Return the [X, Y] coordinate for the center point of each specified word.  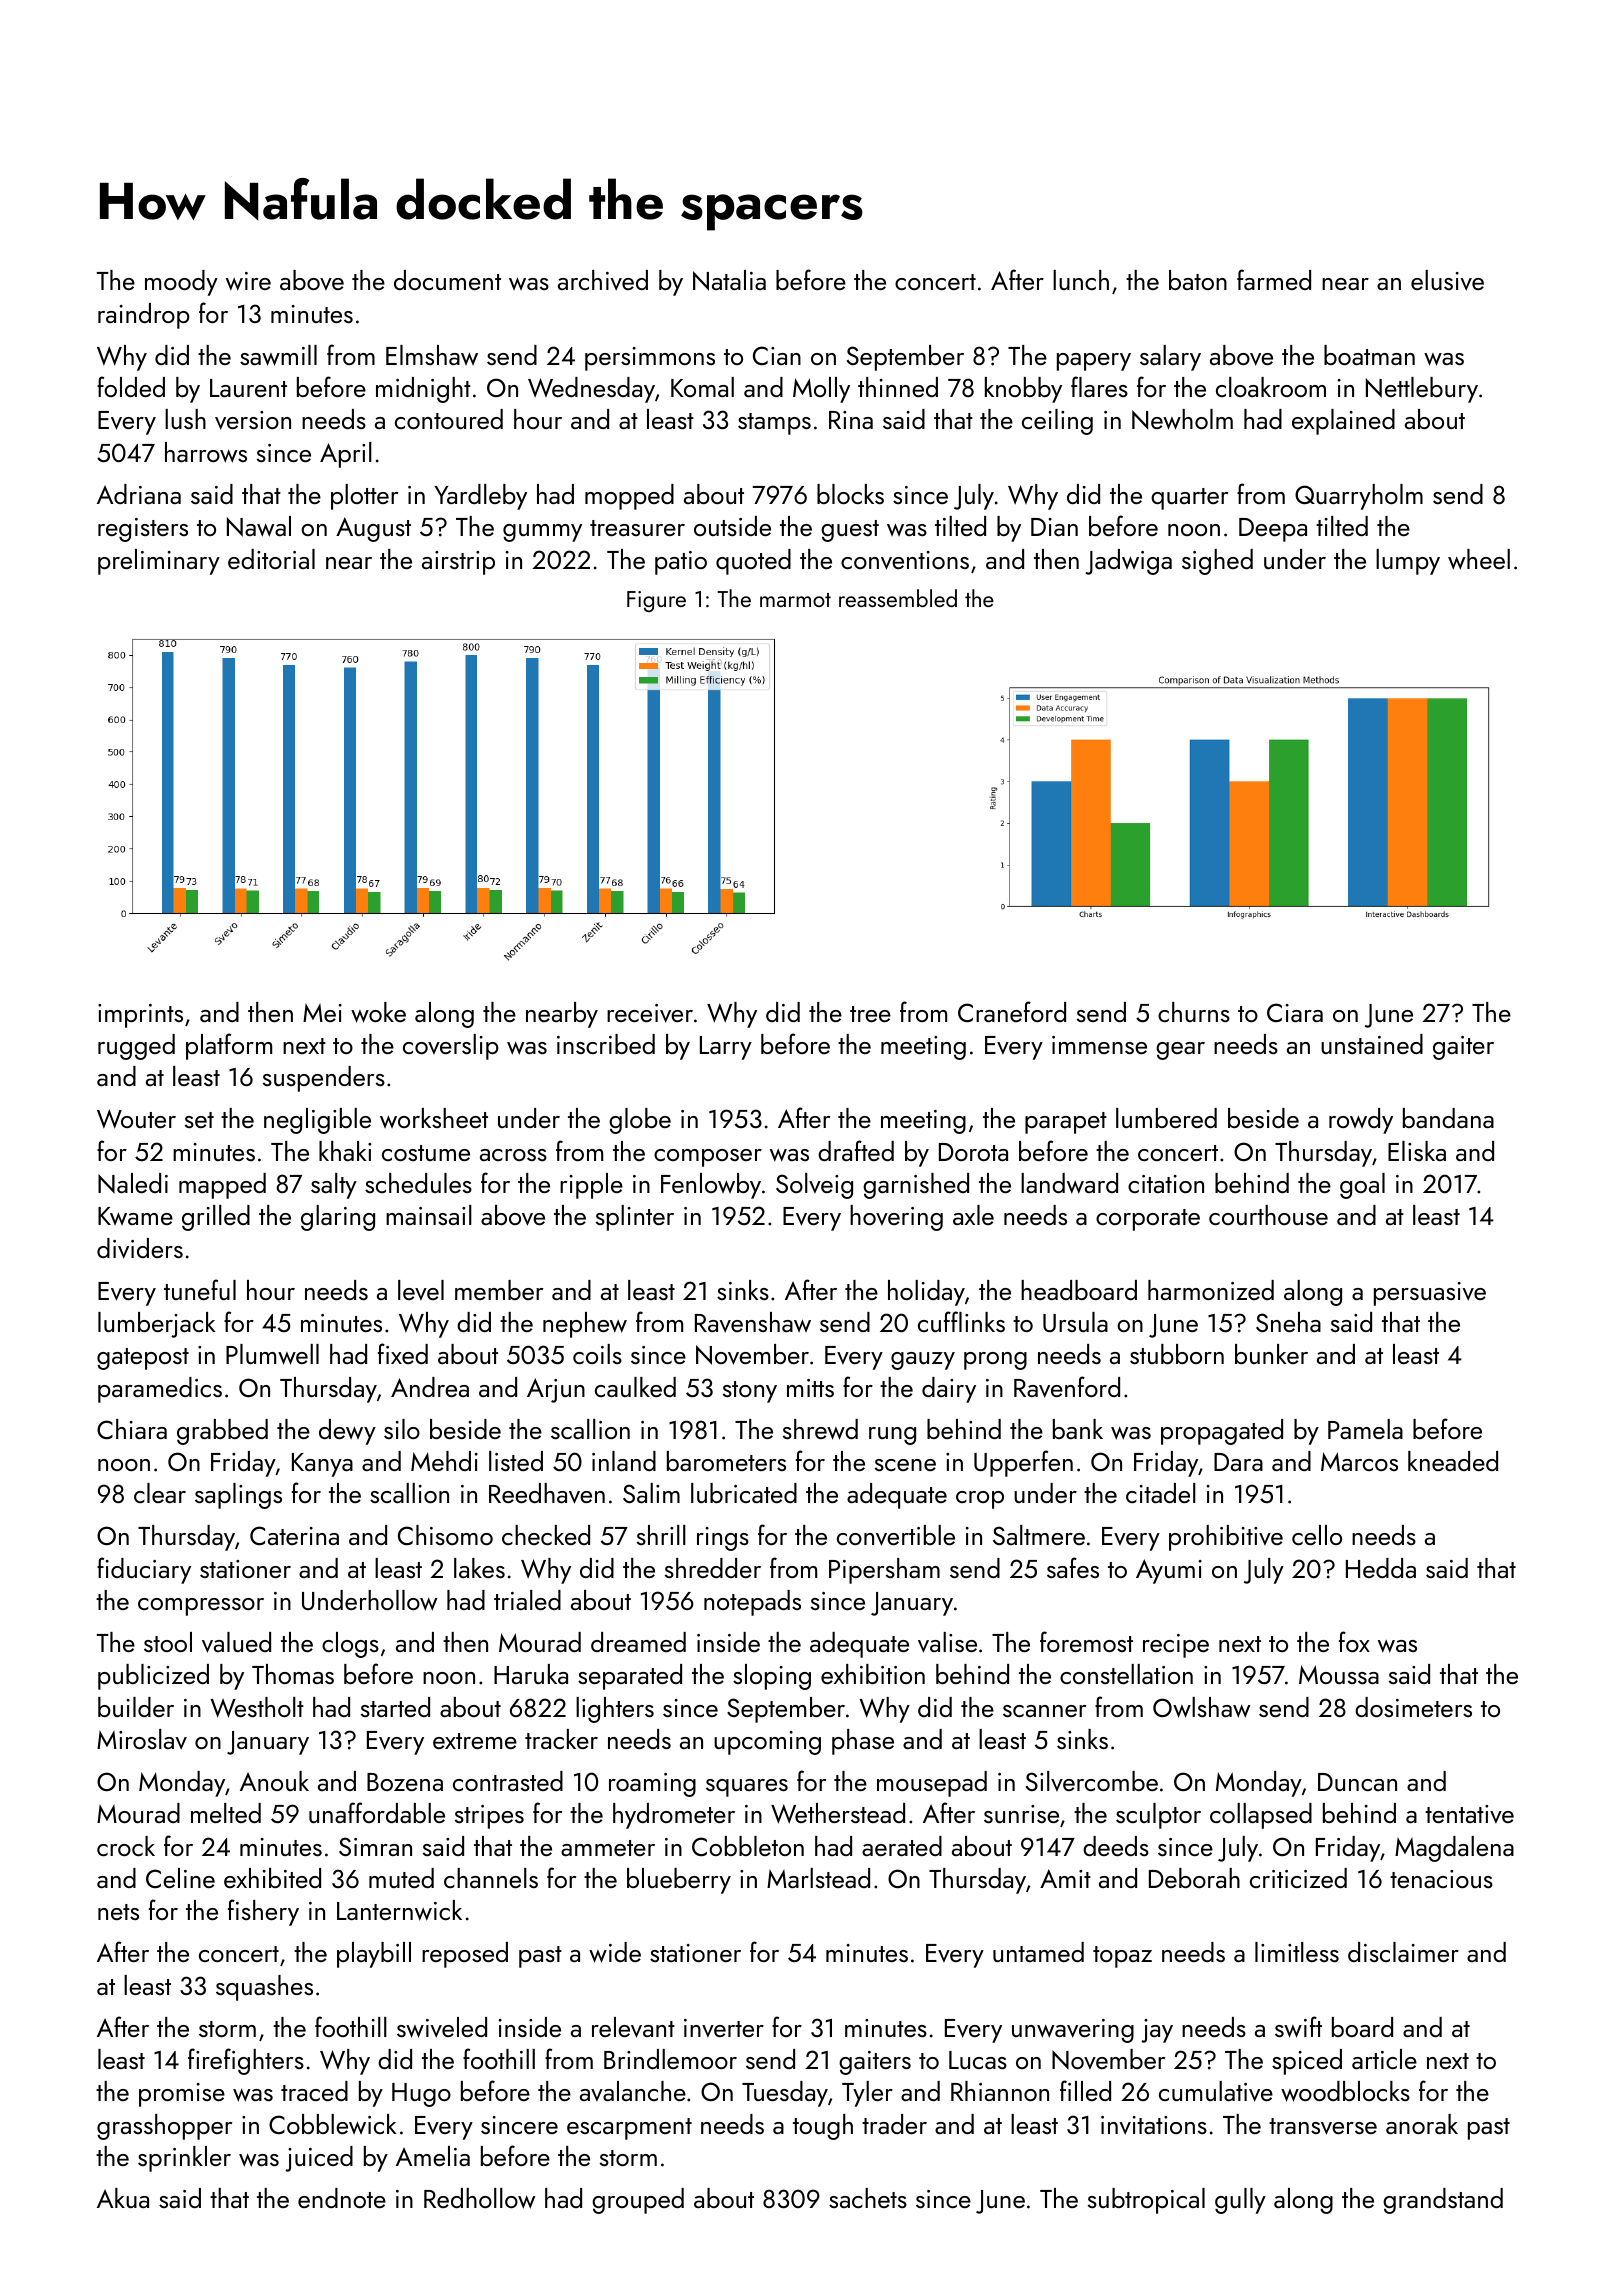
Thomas [293, 1674]
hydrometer [674, 1816]
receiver [650, 1013]
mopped [629, 497]
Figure [656, 601]
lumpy [1408, 562]
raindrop [144, 316]
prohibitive [1226, 1538]
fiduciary [144, 1570]
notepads [752, 1603]
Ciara [1295, 1012]
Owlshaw [1201, 1707]
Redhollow [479, 2198]
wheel [1479, 559]
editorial [271, 559]
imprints [140, 1016]
